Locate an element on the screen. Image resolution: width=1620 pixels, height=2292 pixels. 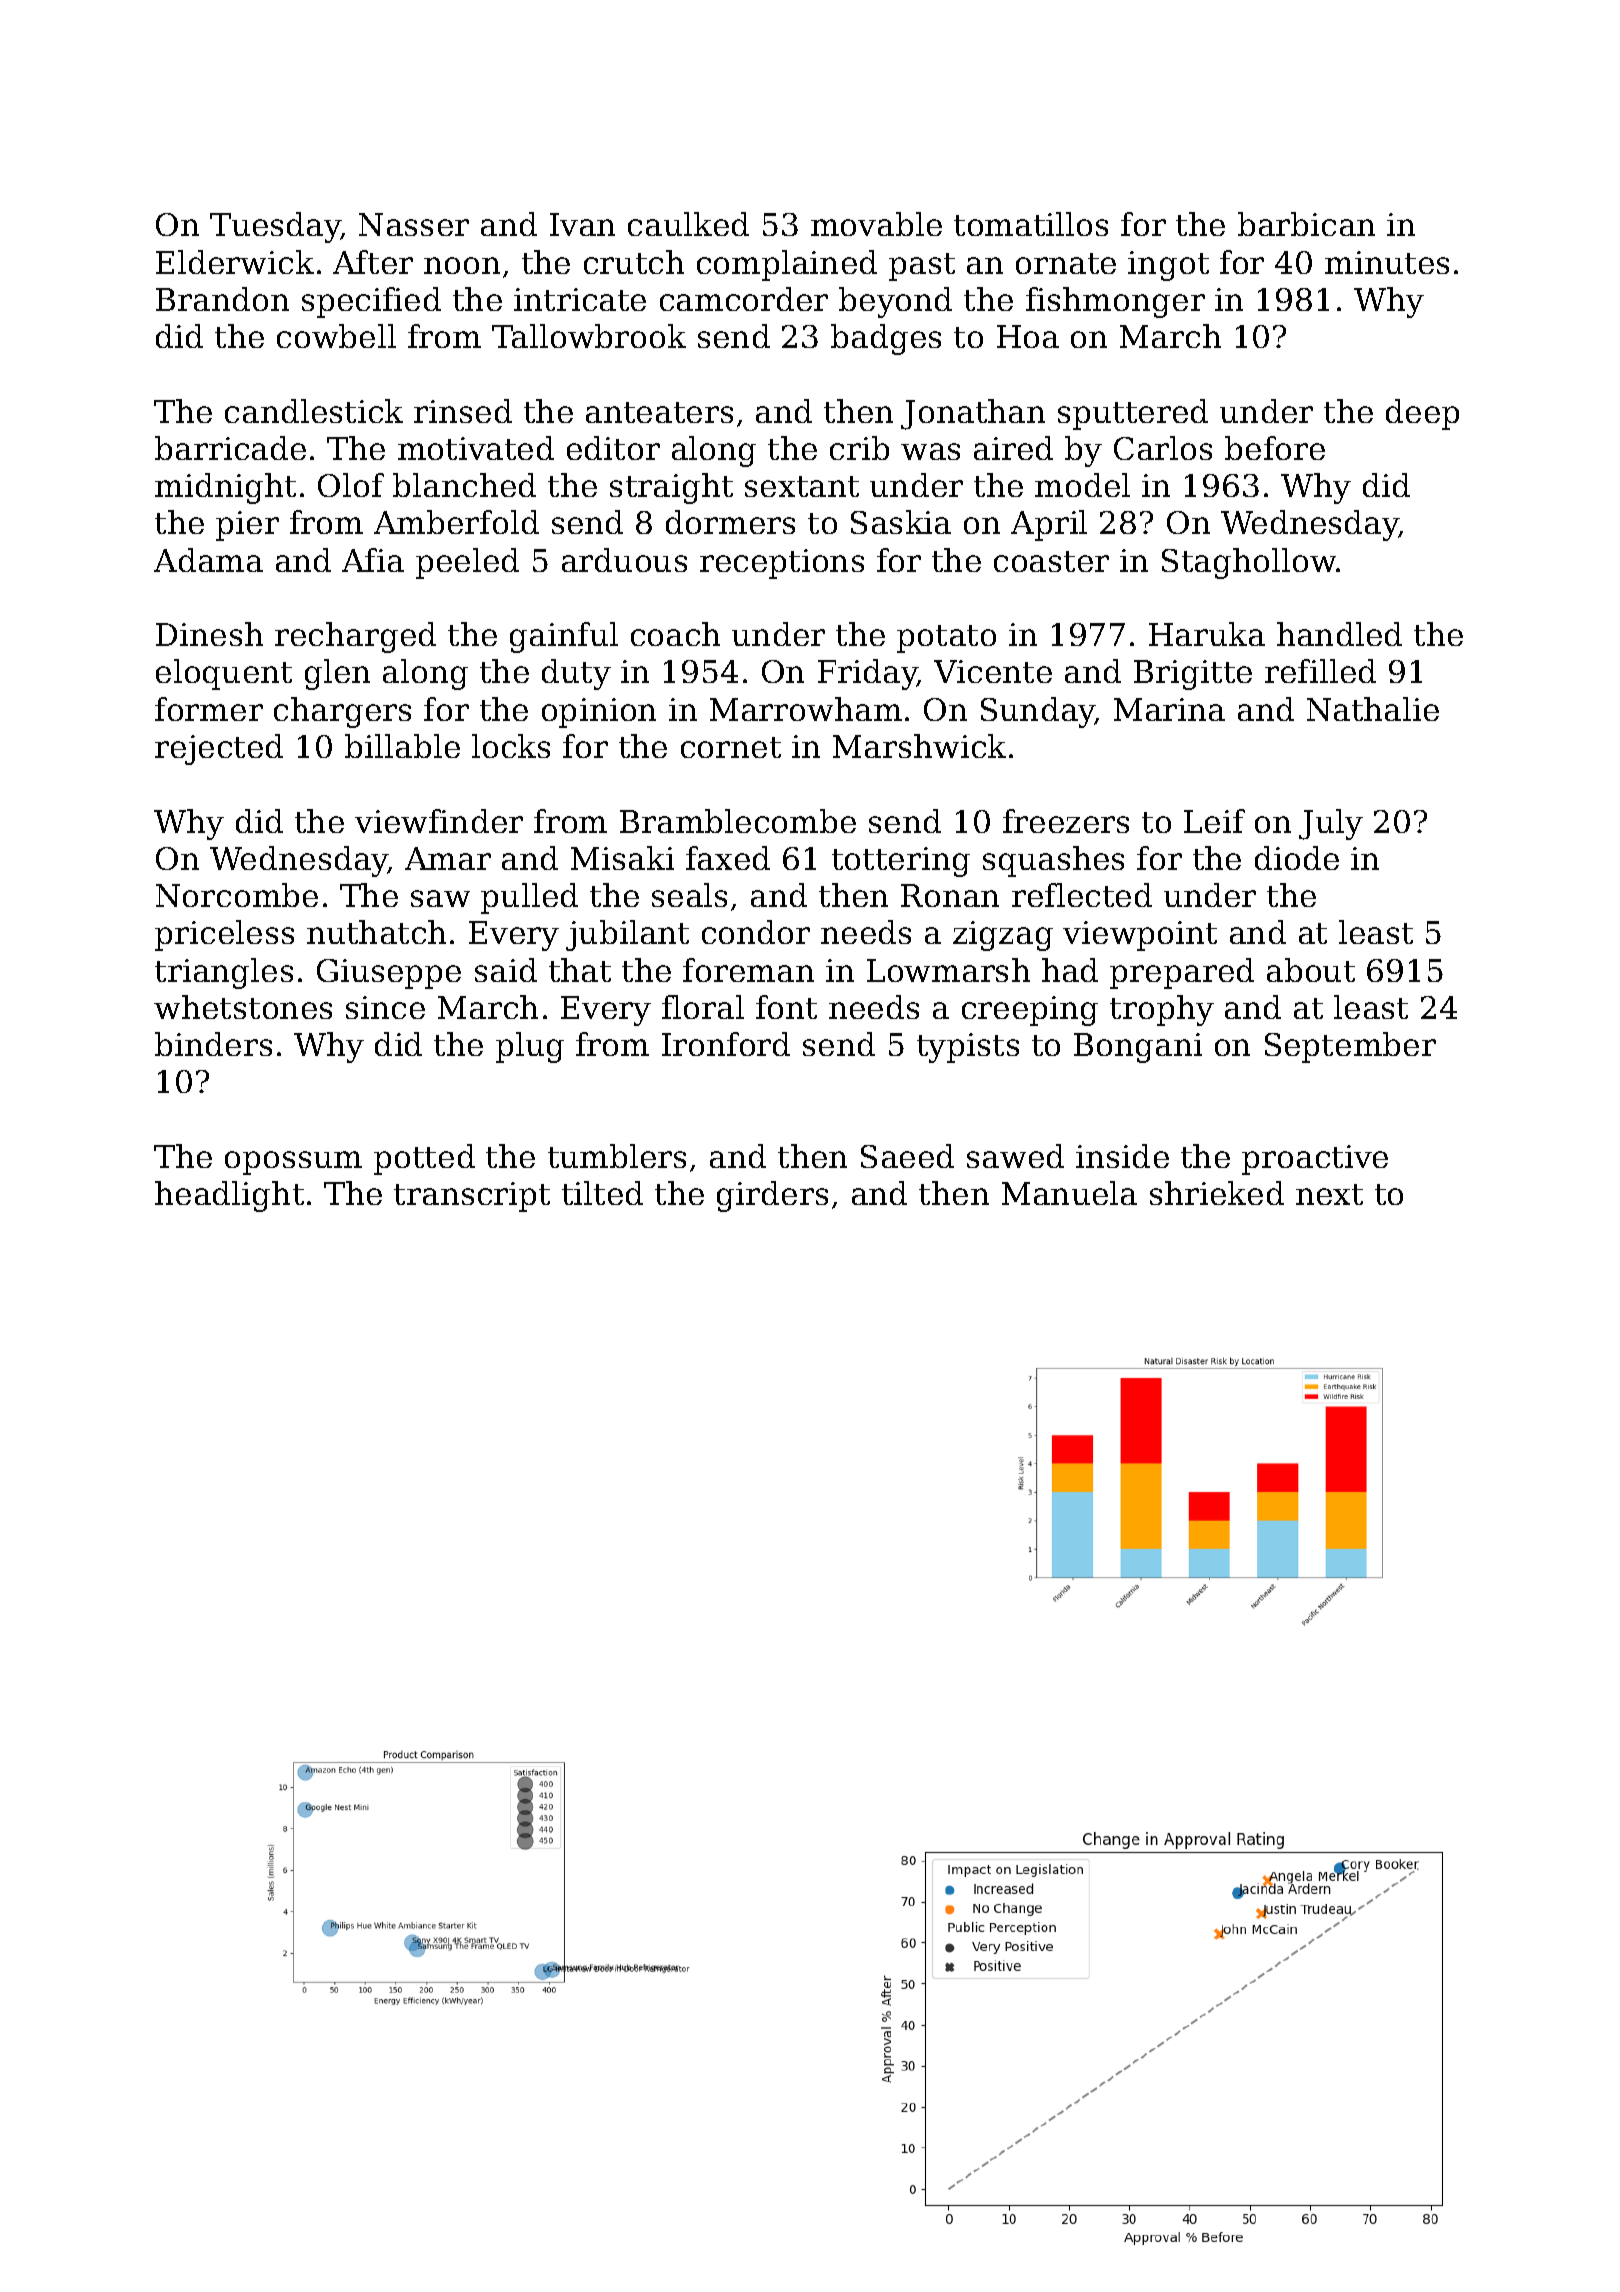
barbican is located at coordinates (1306, 224).
